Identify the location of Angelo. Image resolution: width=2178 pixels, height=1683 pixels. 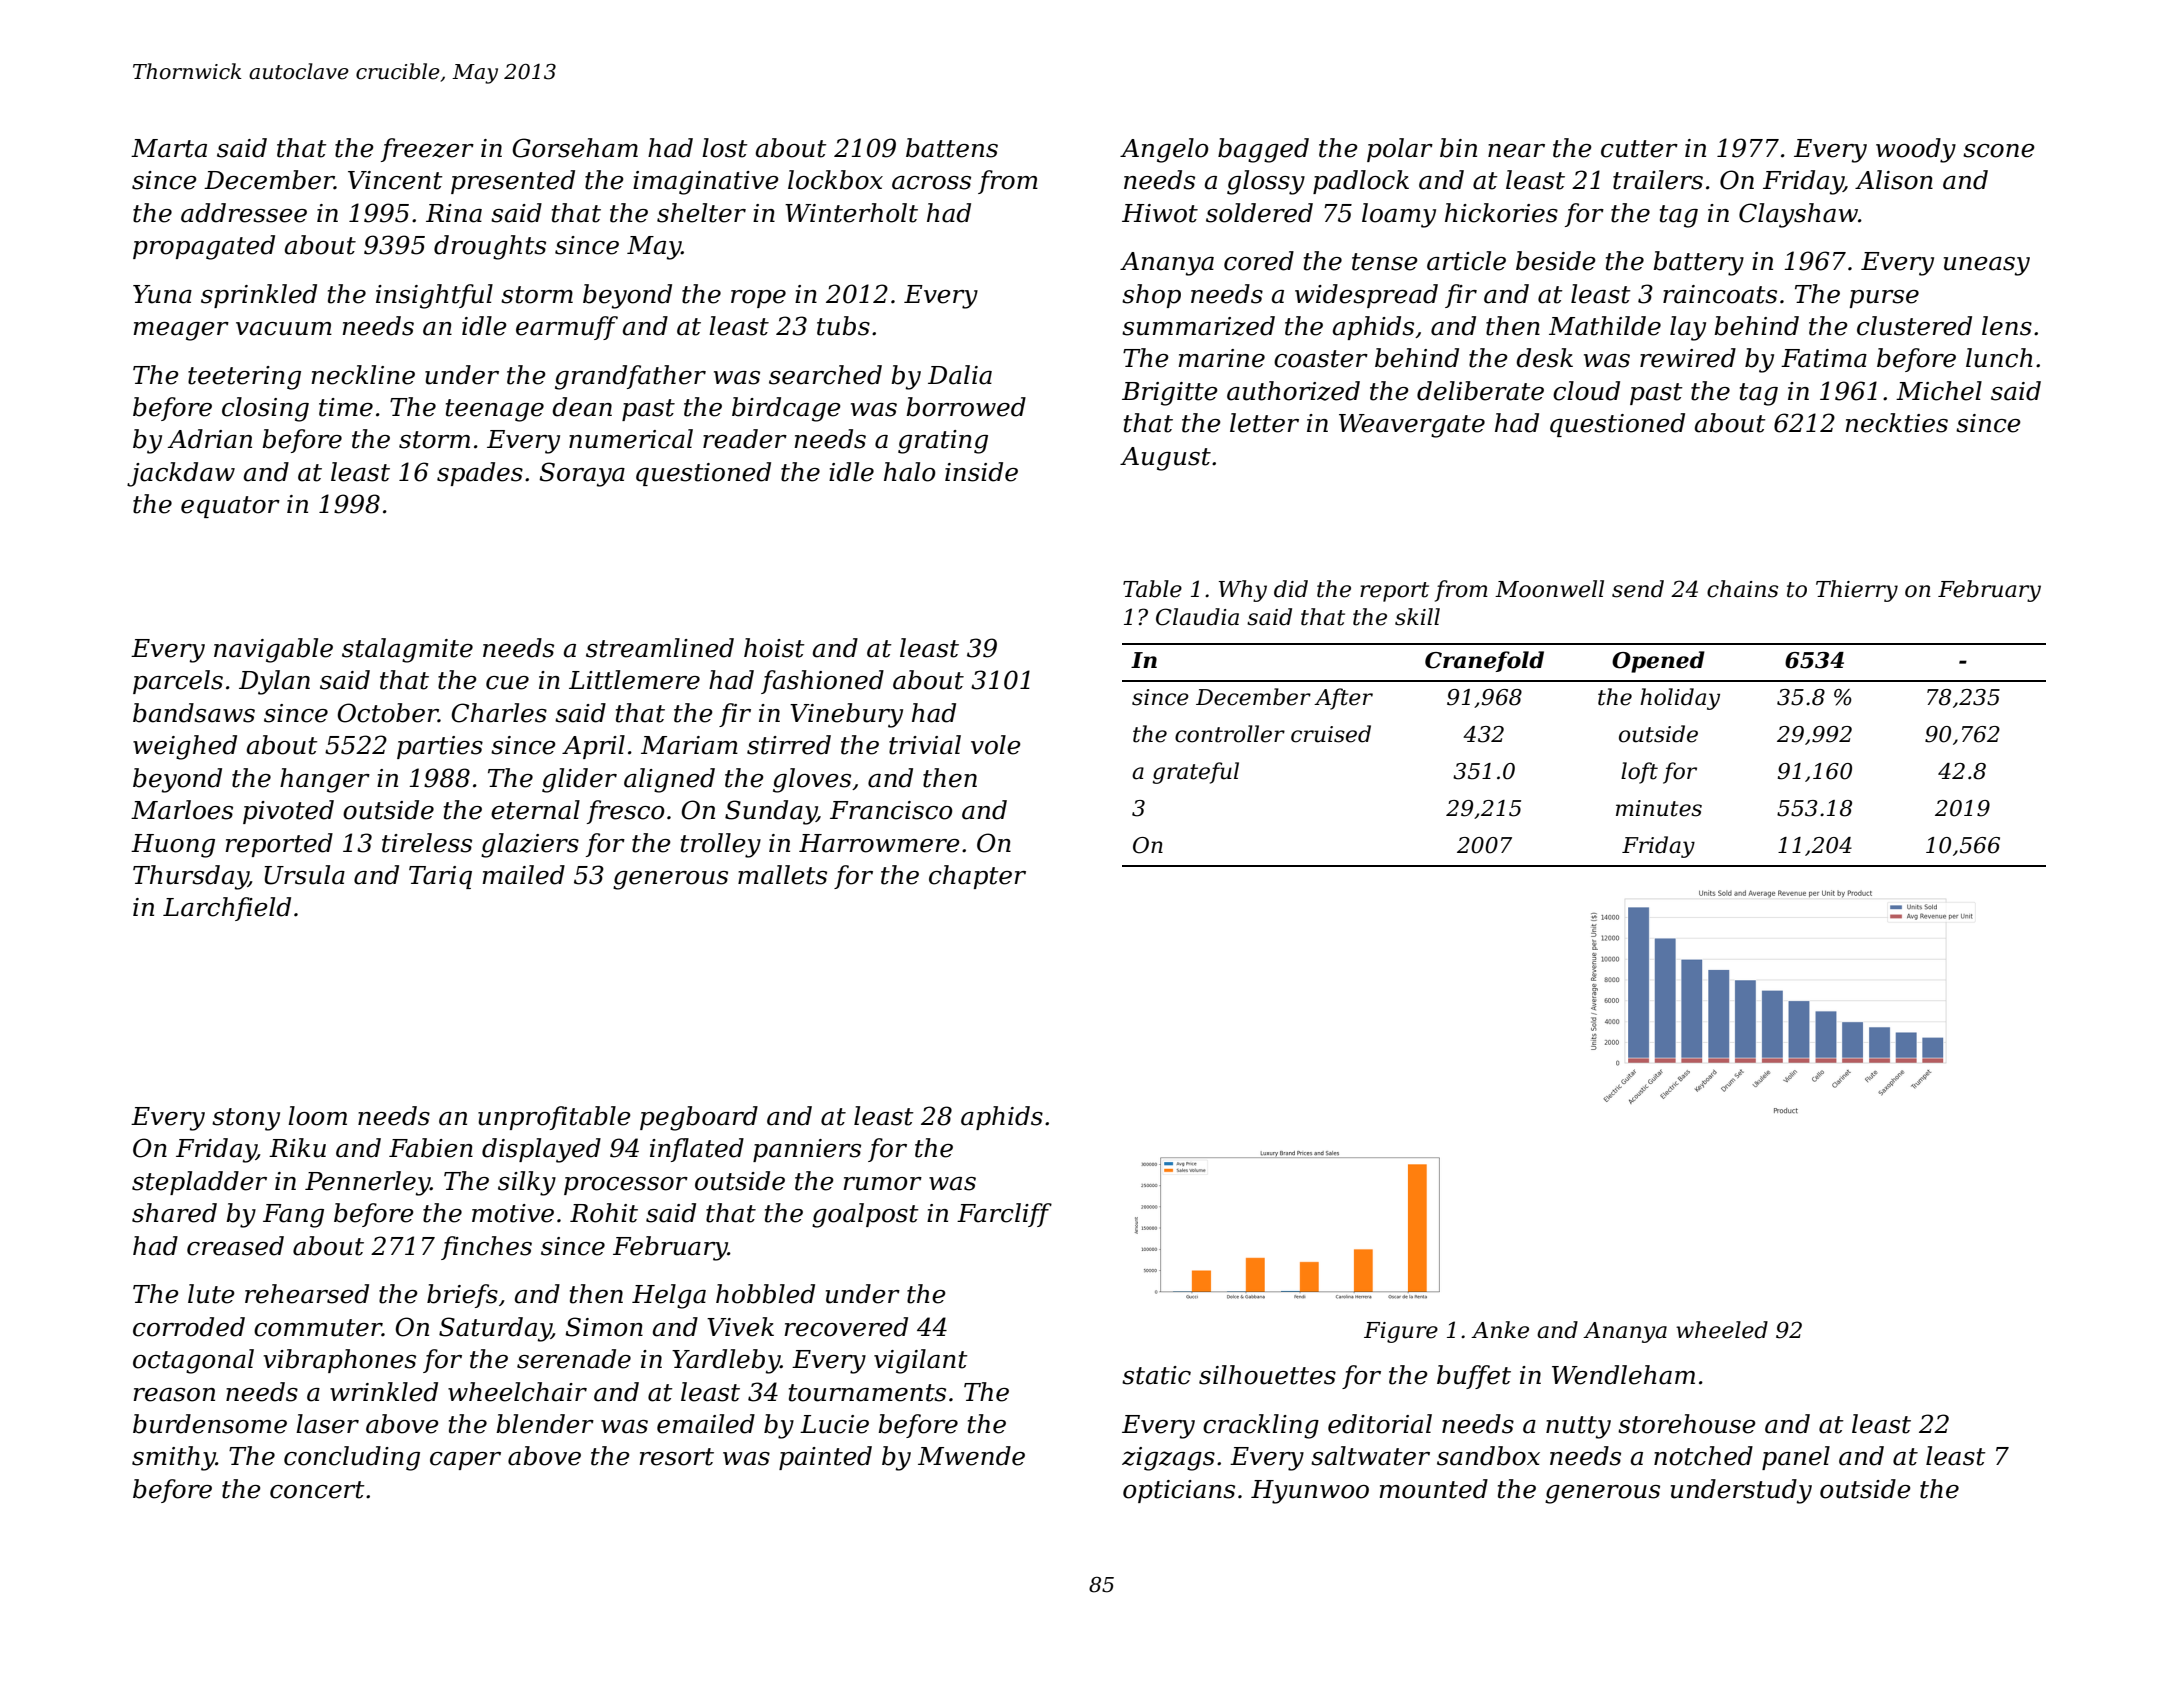
(1164, 150).
